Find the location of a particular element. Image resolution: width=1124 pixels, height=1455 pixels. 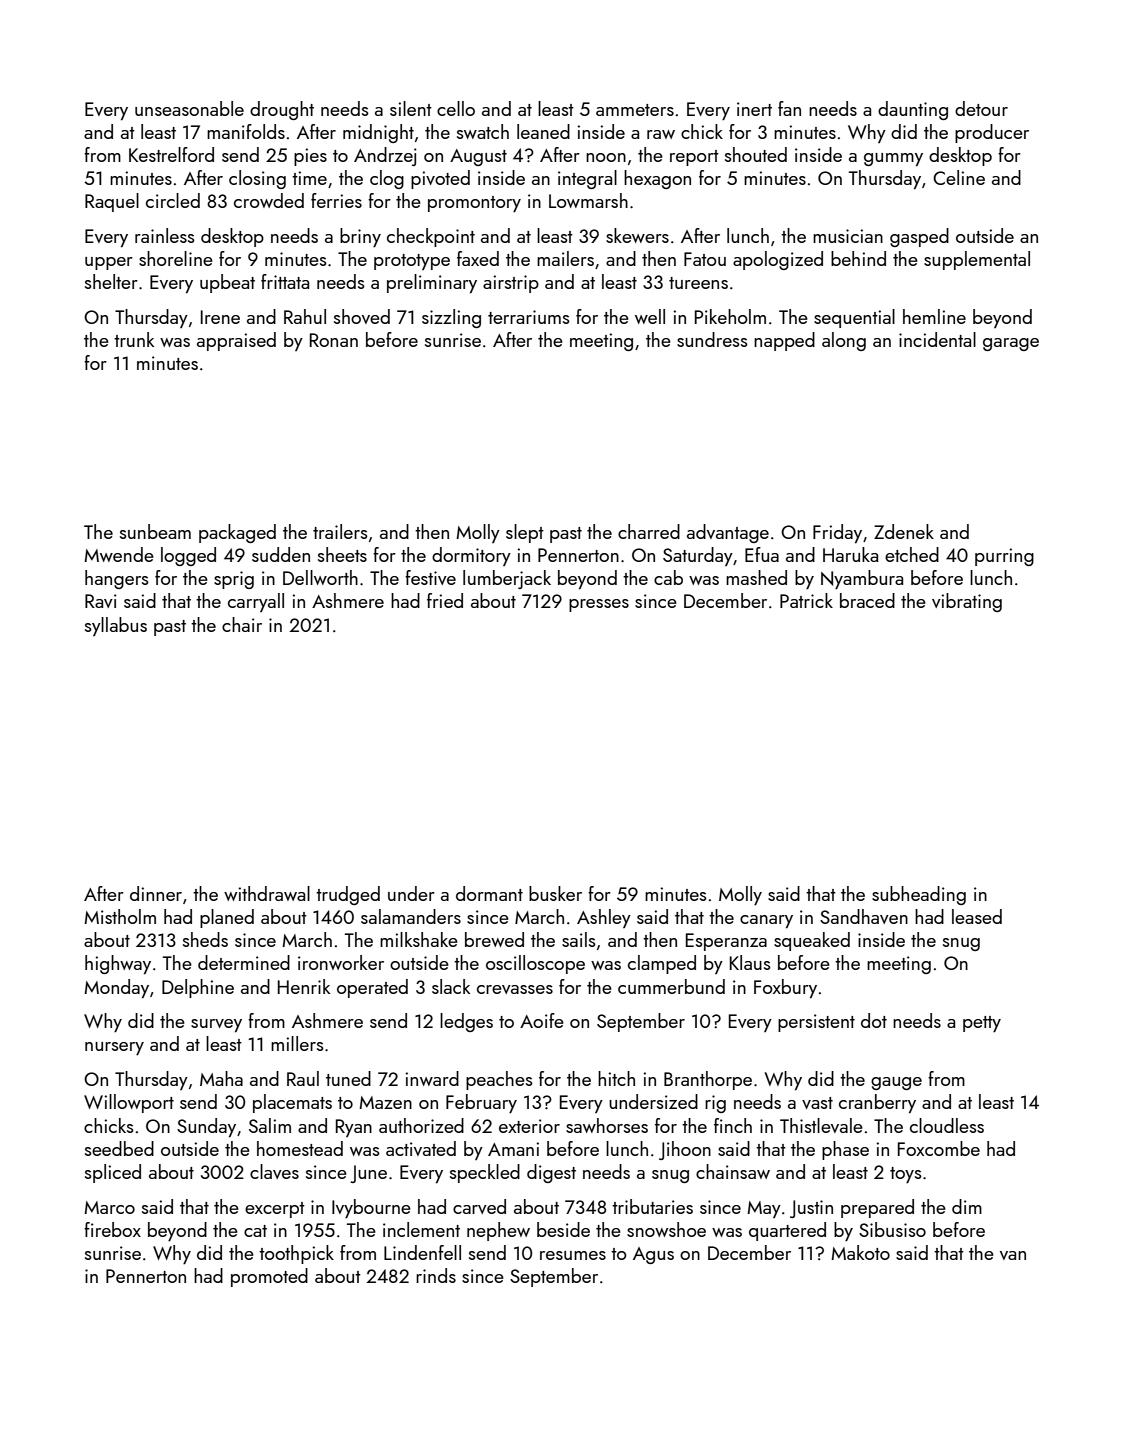

Agus is located at coordinates (653, 1255).
